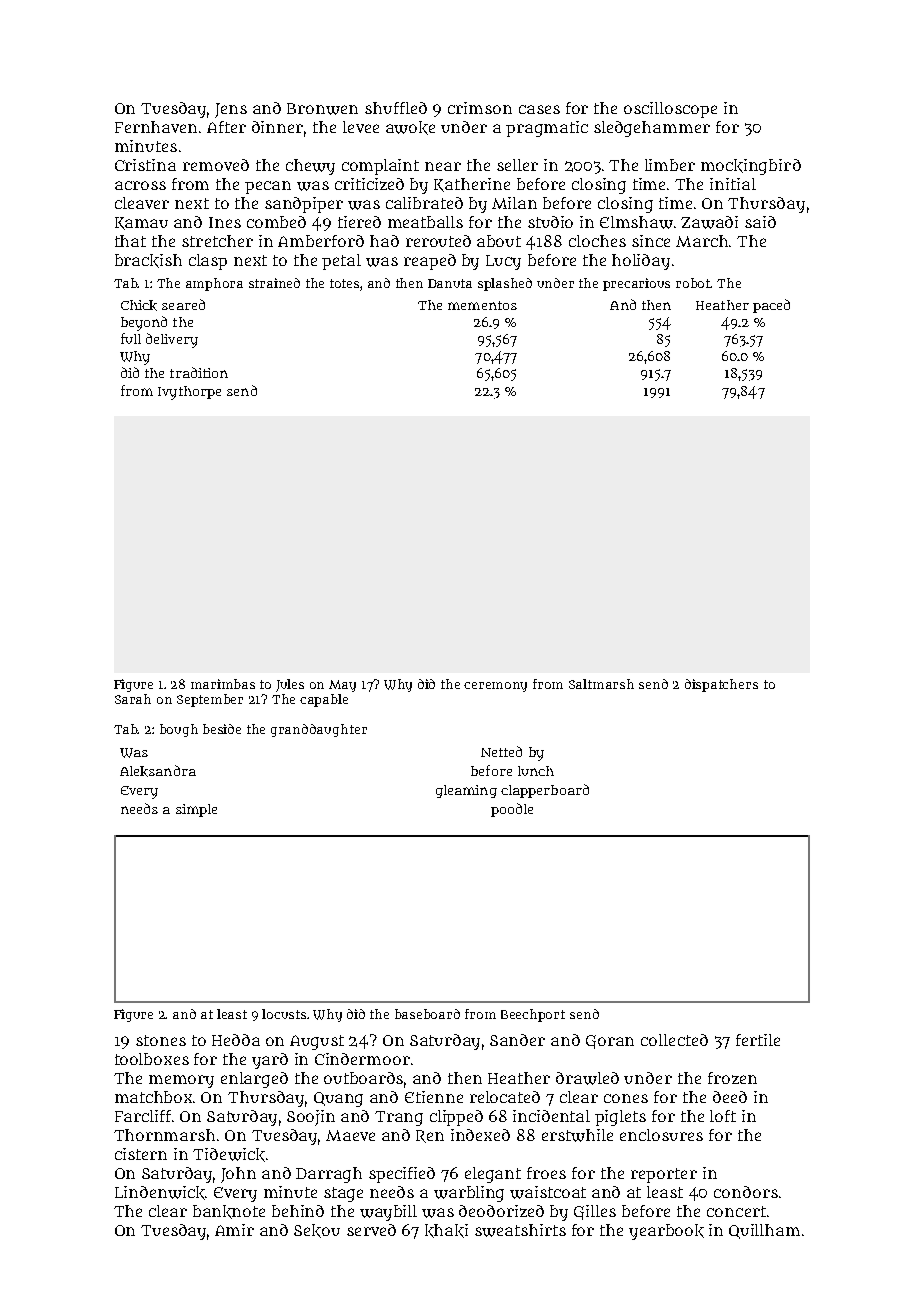 The height and width of the document is (1308, 924). What do you see at coordinates (427, 1014) in the document?
I see `baseboard` at bounding box center [427, 1014].
